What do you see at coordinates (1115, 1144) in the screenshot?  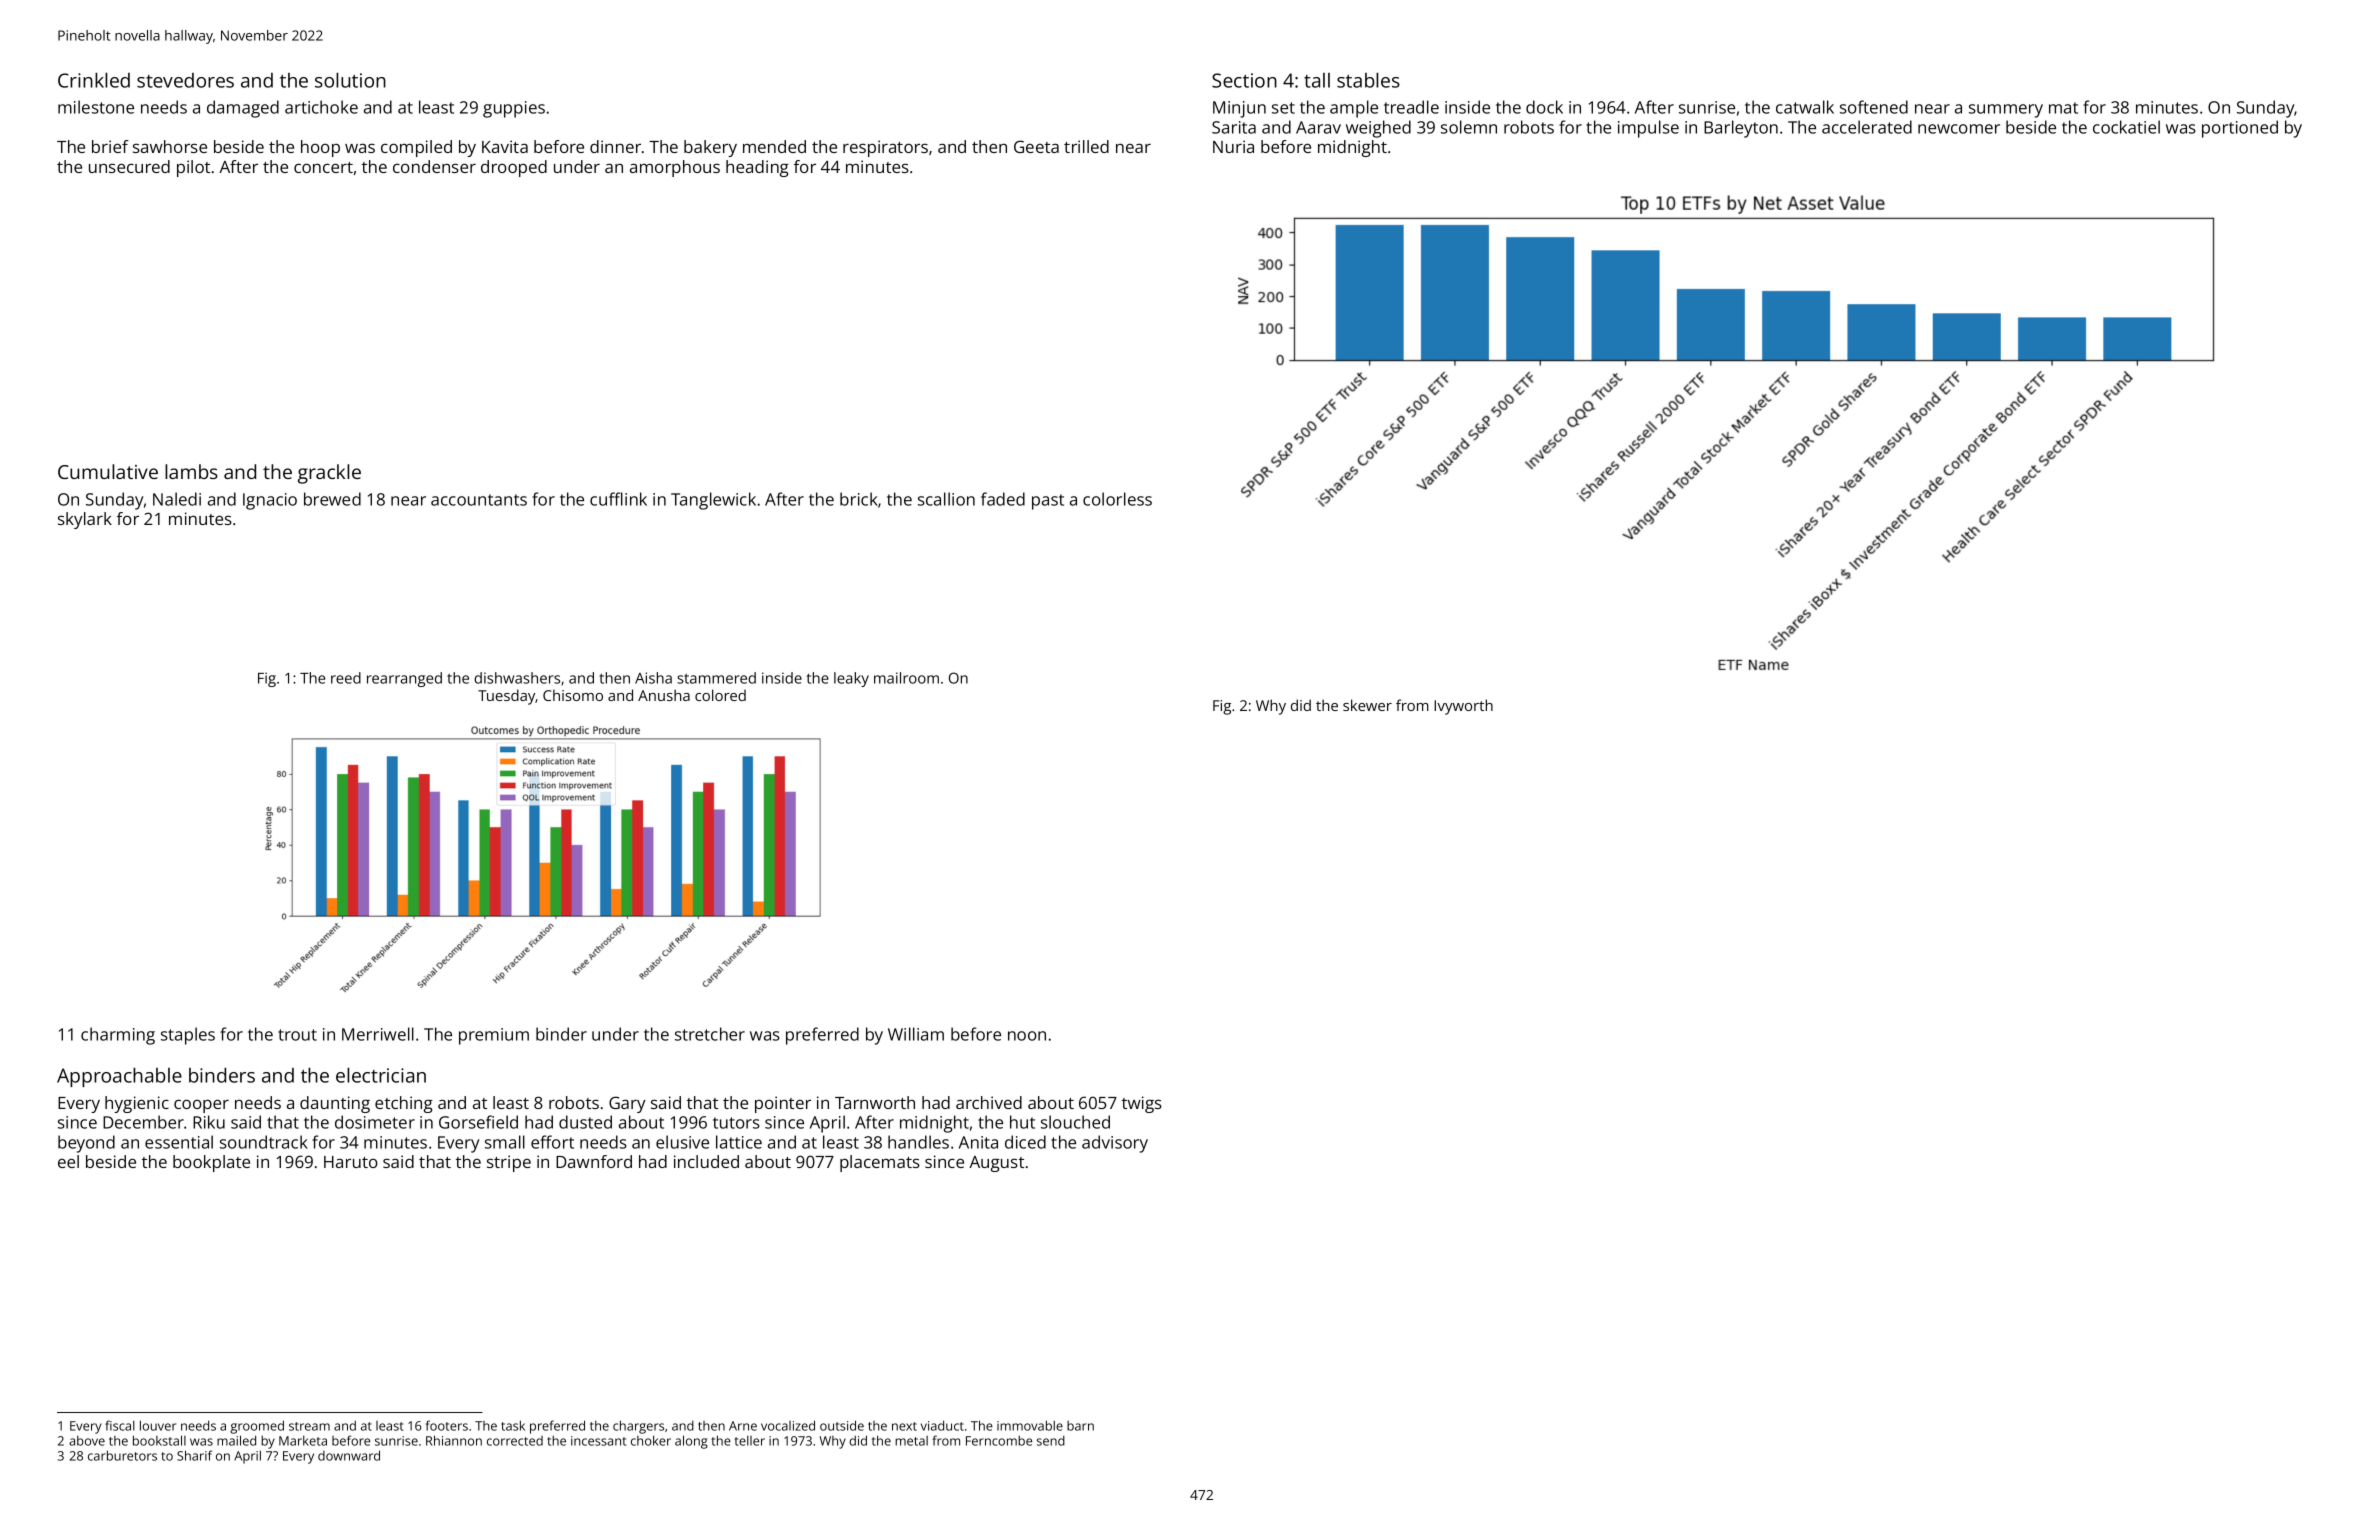 I see `advisory` at bounding box center [1115, 1144].
